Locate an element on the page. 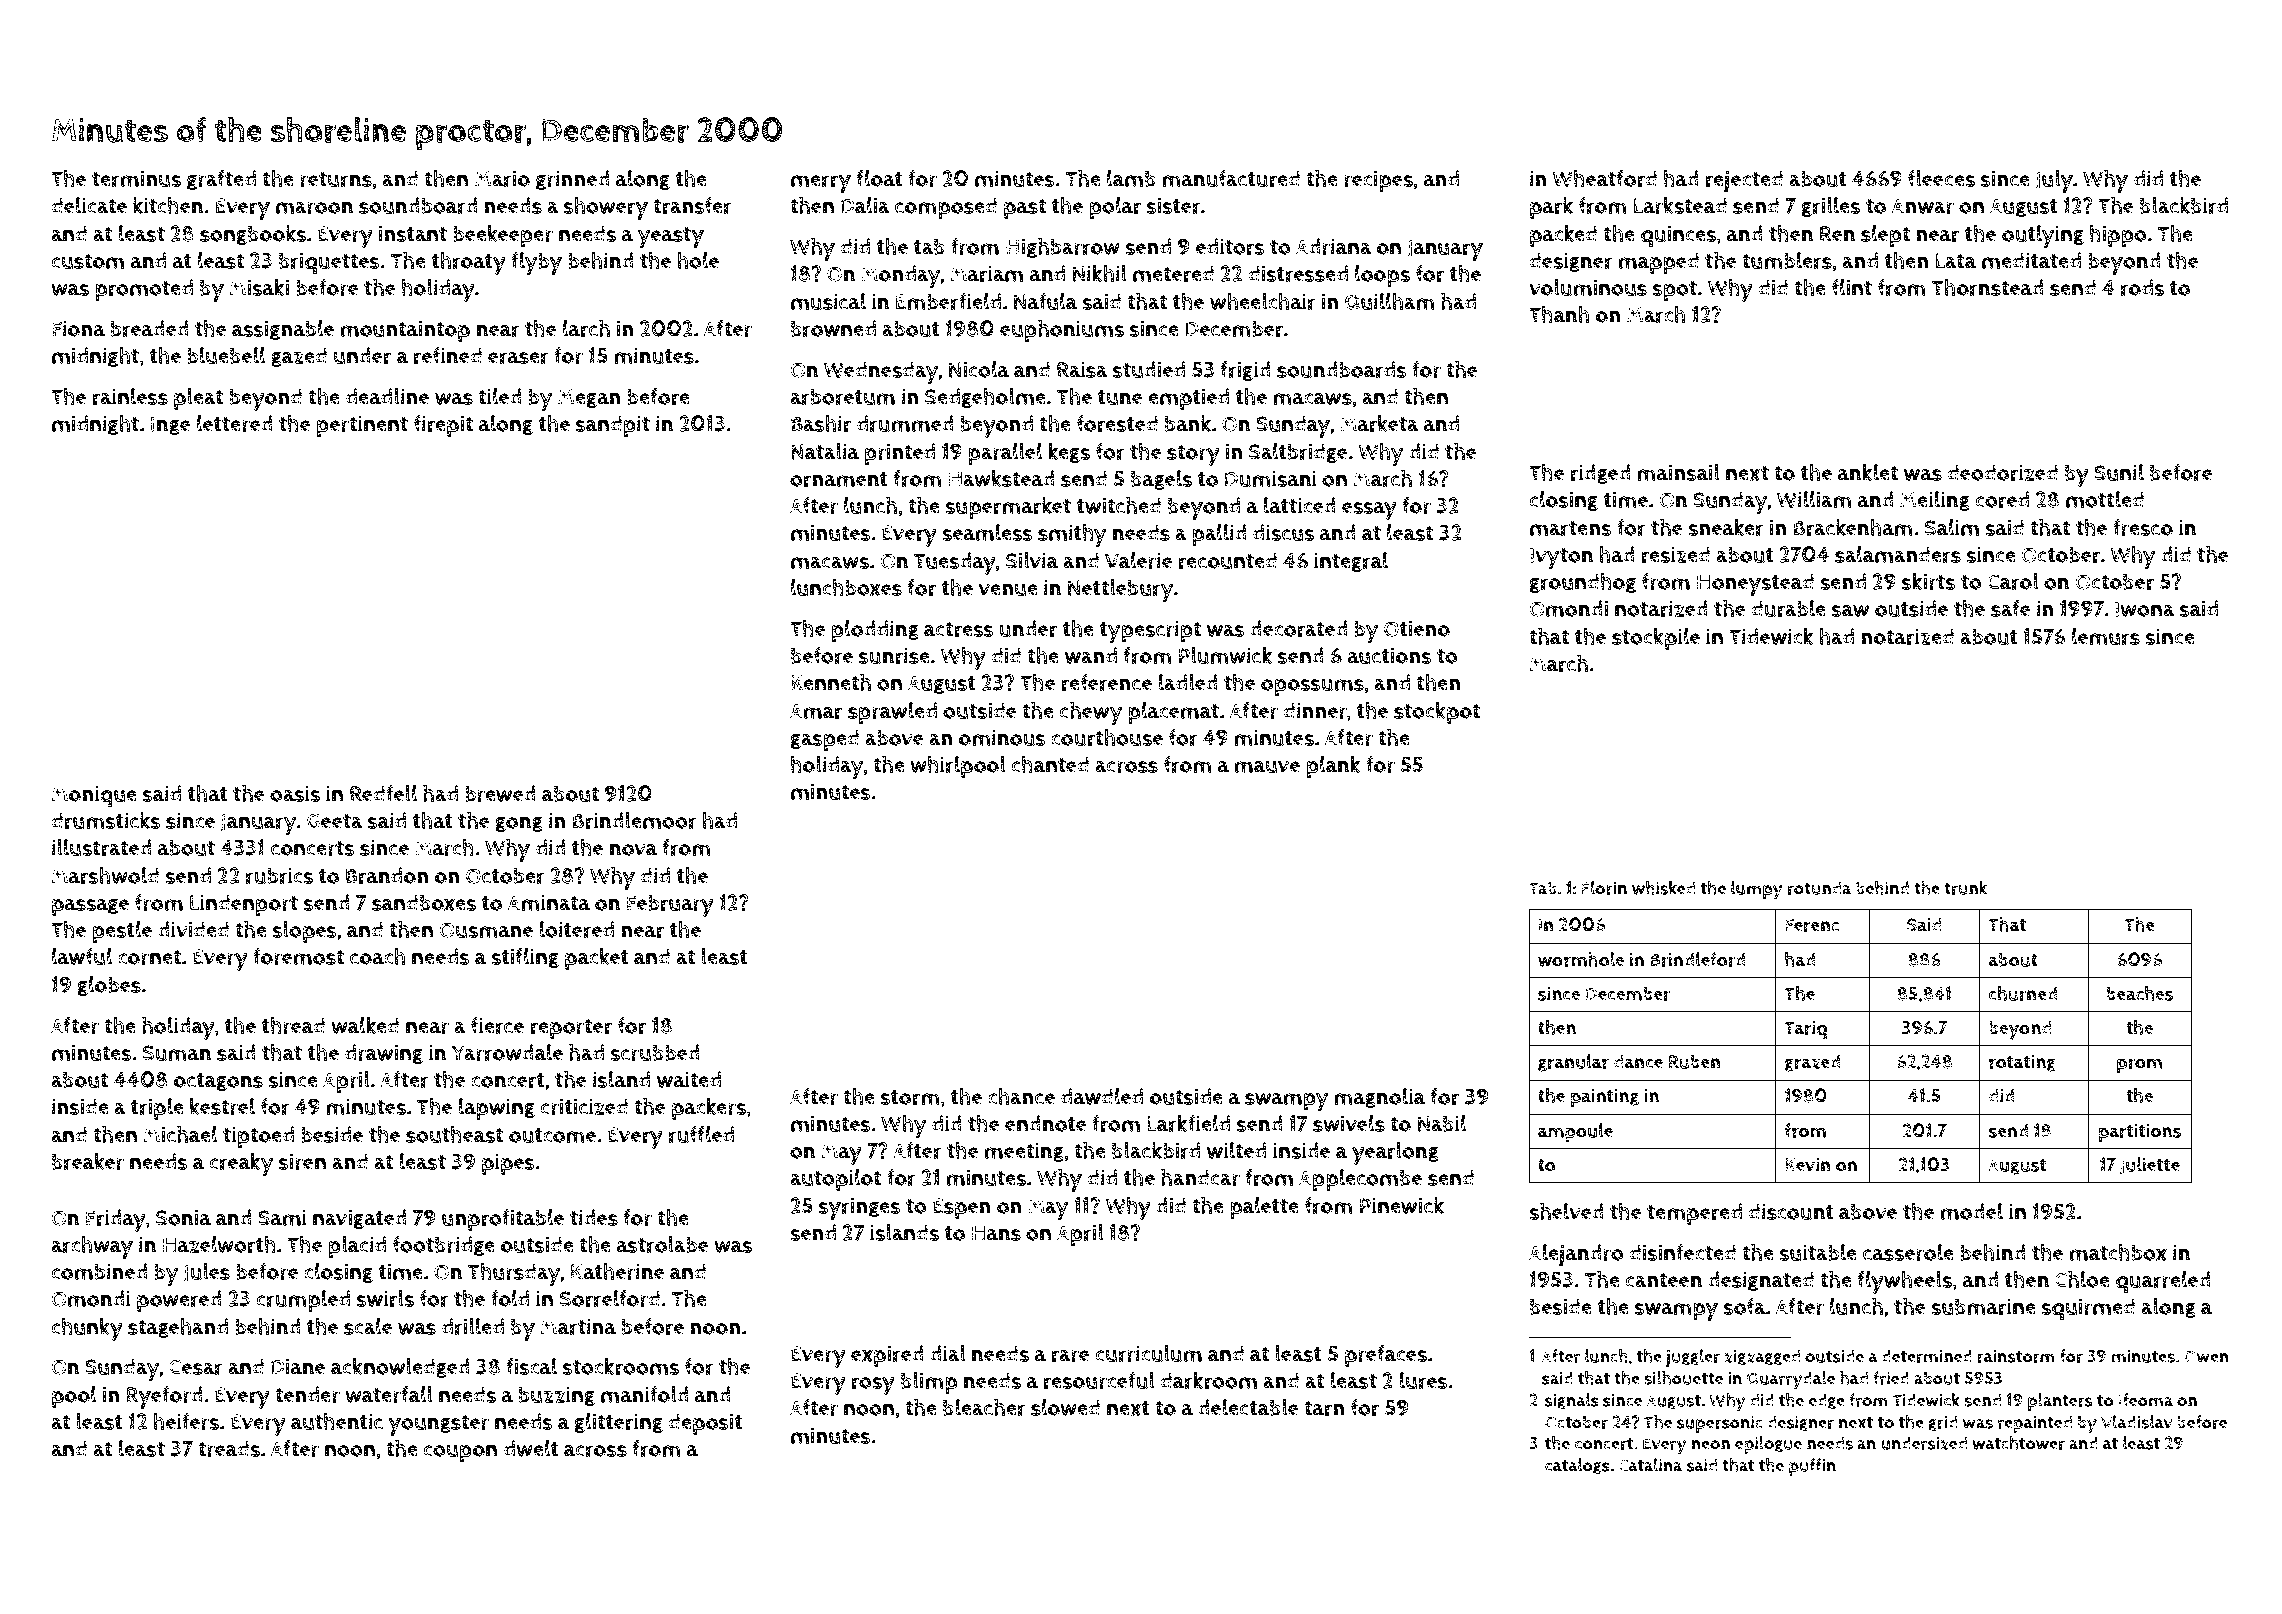 The height and width of the page is (1614, 2282). treads is located at coordinates (229, 1448).
